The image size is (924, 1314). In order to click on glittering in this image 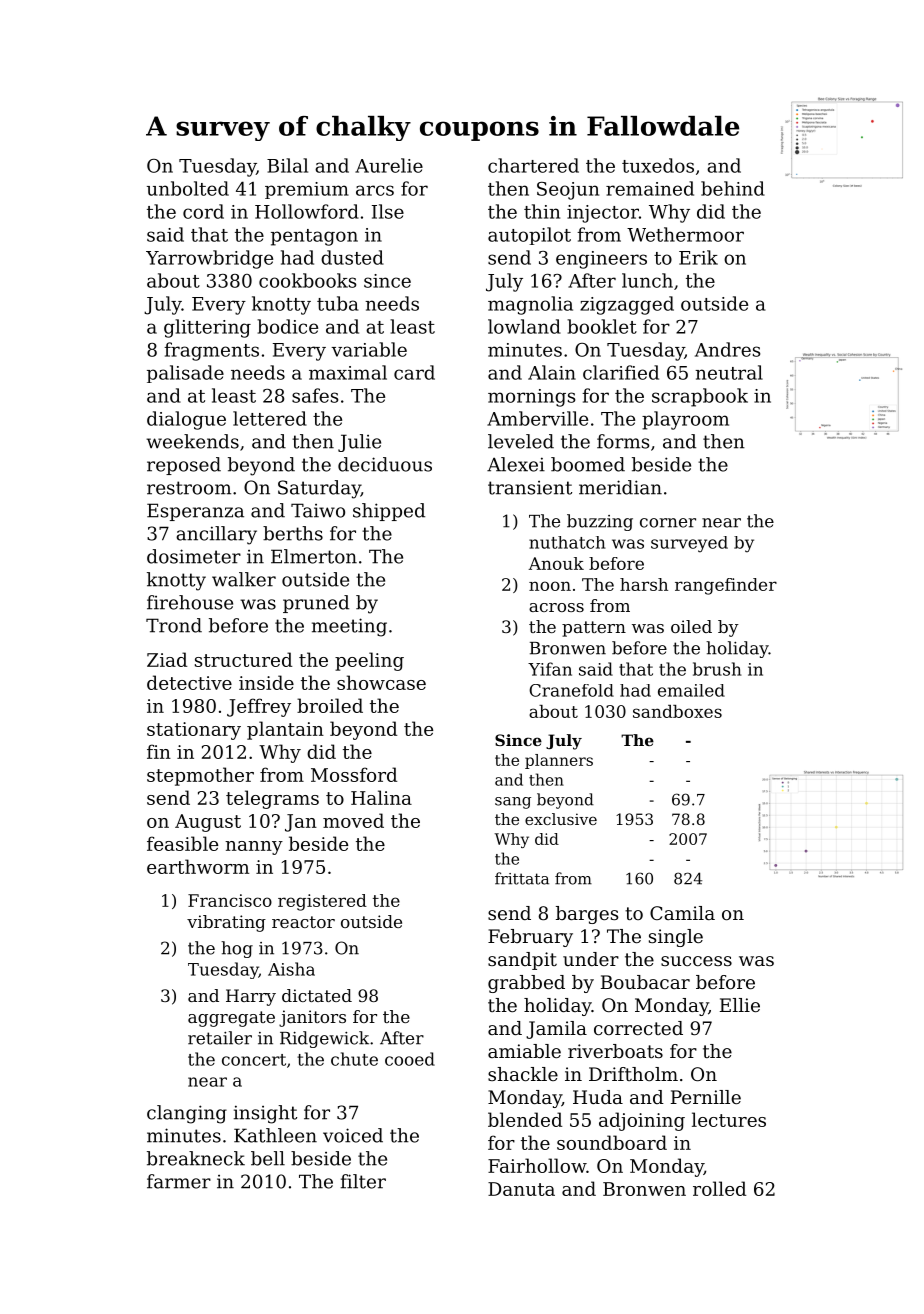, I will do `click(207, 328)`.
